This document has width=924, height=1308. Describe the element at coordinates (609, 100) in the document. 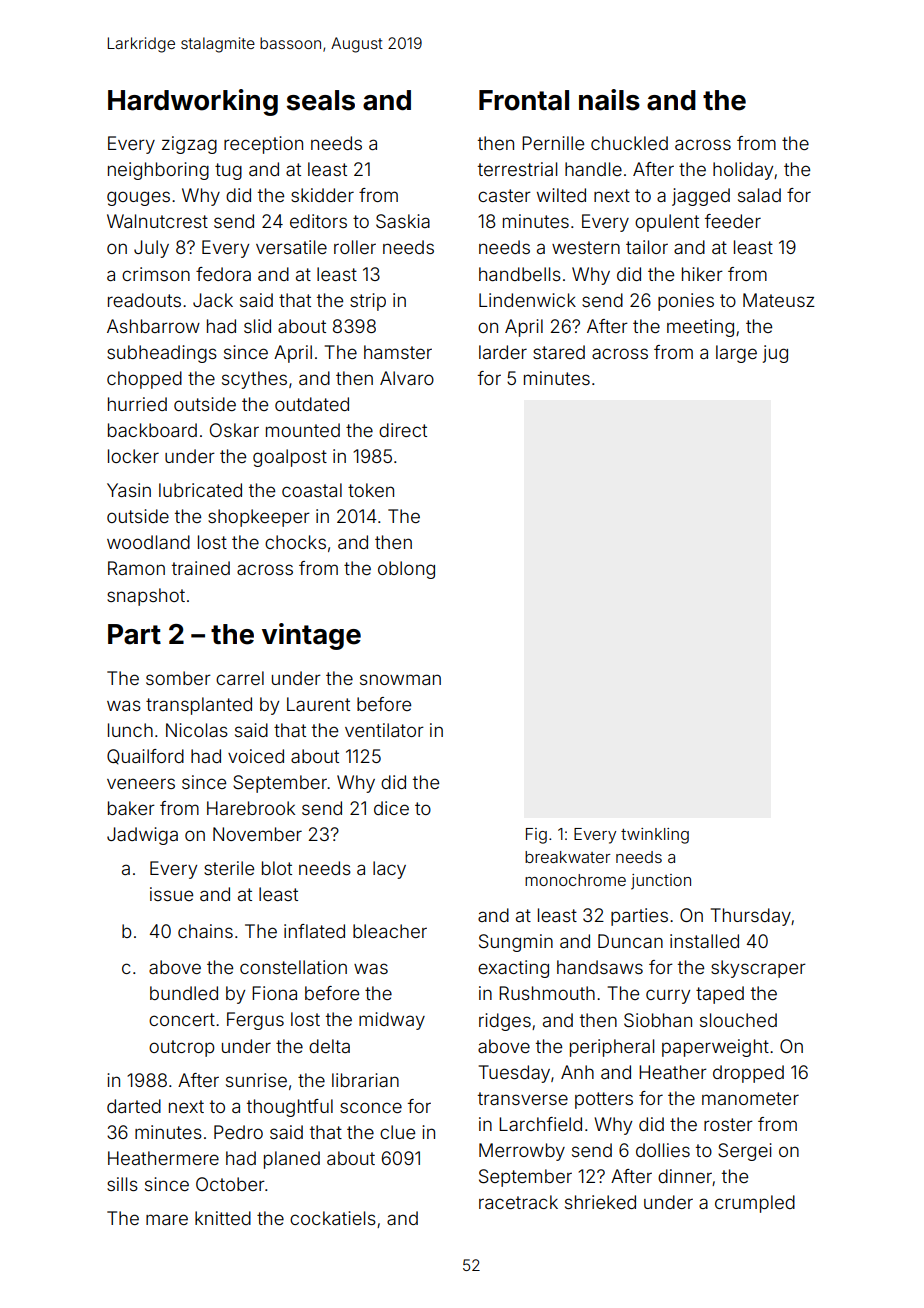

I see `nails` at that location.
